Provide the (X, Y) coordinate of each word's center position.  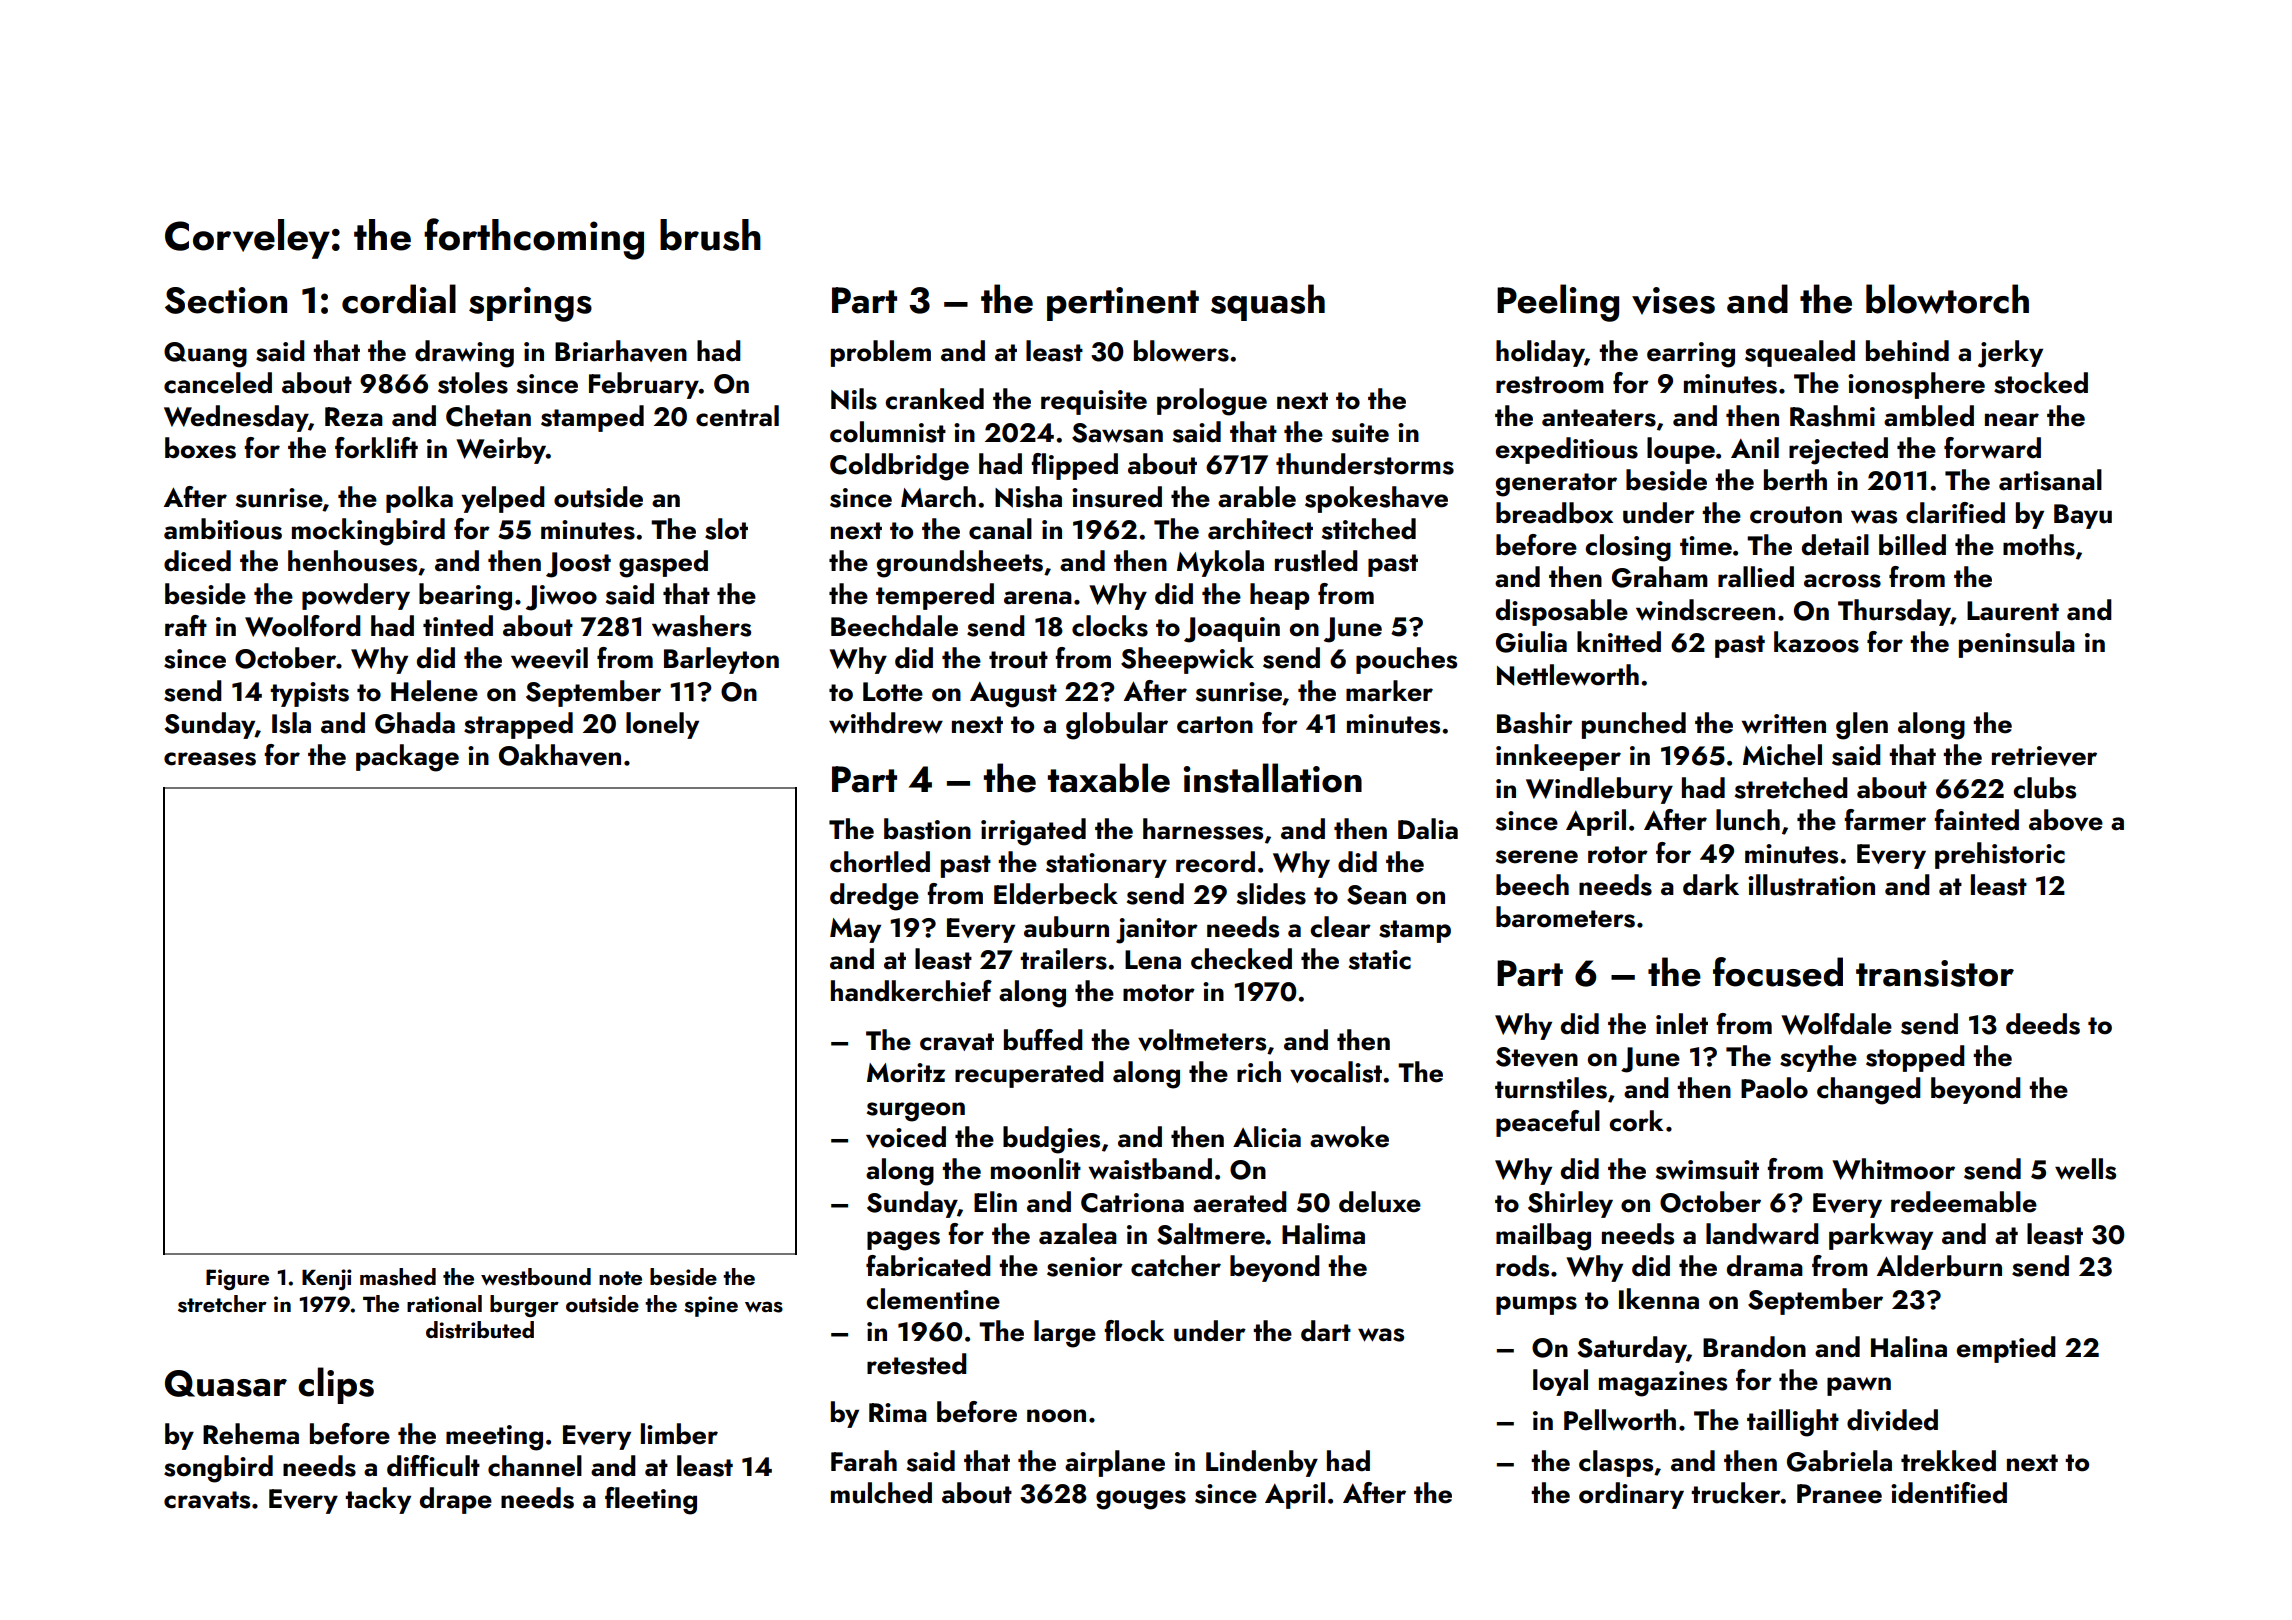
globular (1117, 726)
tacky (378, 1500)
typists (309, 694)
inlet (1682, 1024)
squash (1268, 302)
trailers (1063, 959)
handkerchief (911, 991)
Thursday (1894, 612)
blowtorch (1947, 299)
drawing (464, 354)
